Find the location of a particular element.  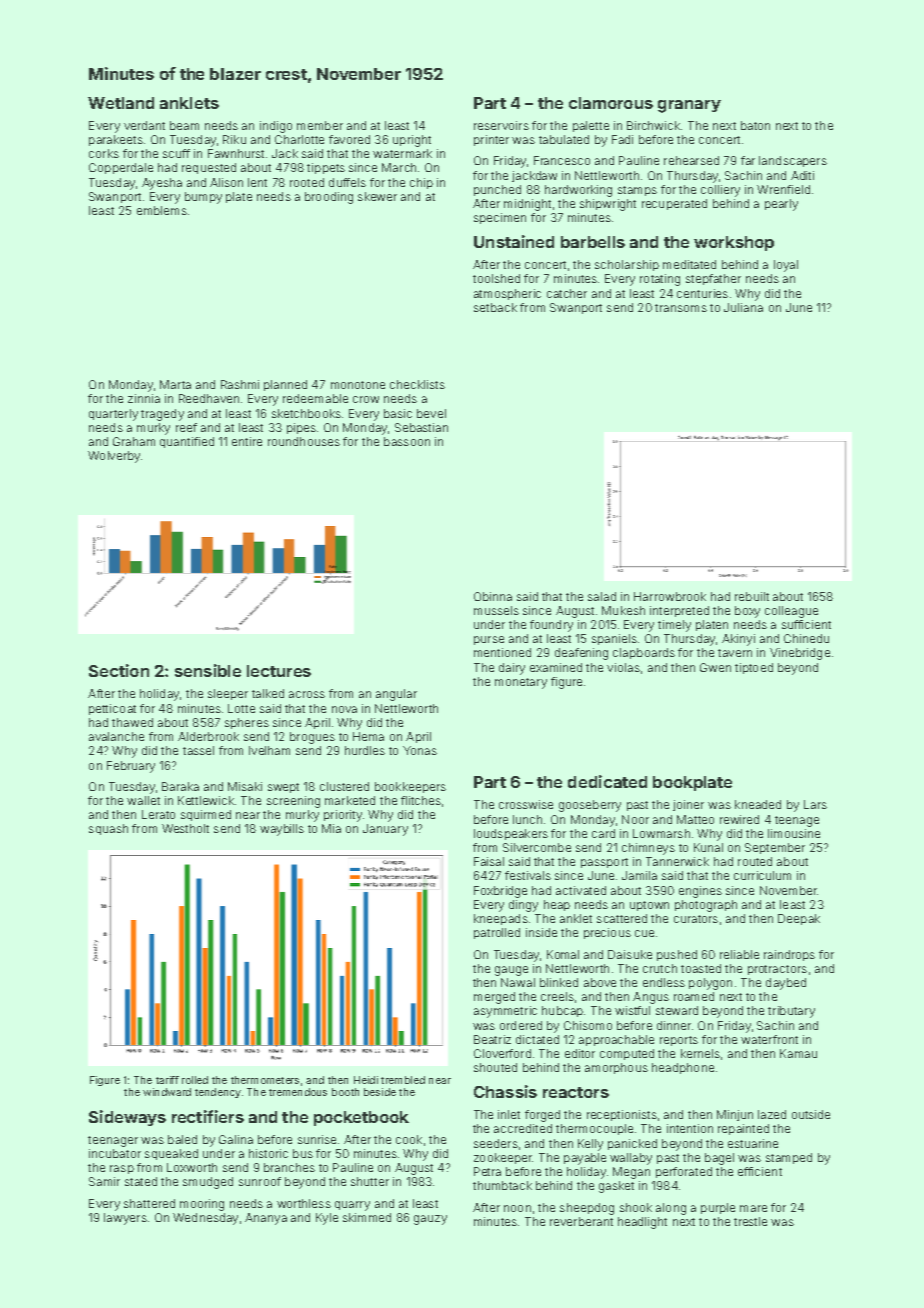

corks is located at coordinates (104, 153).
